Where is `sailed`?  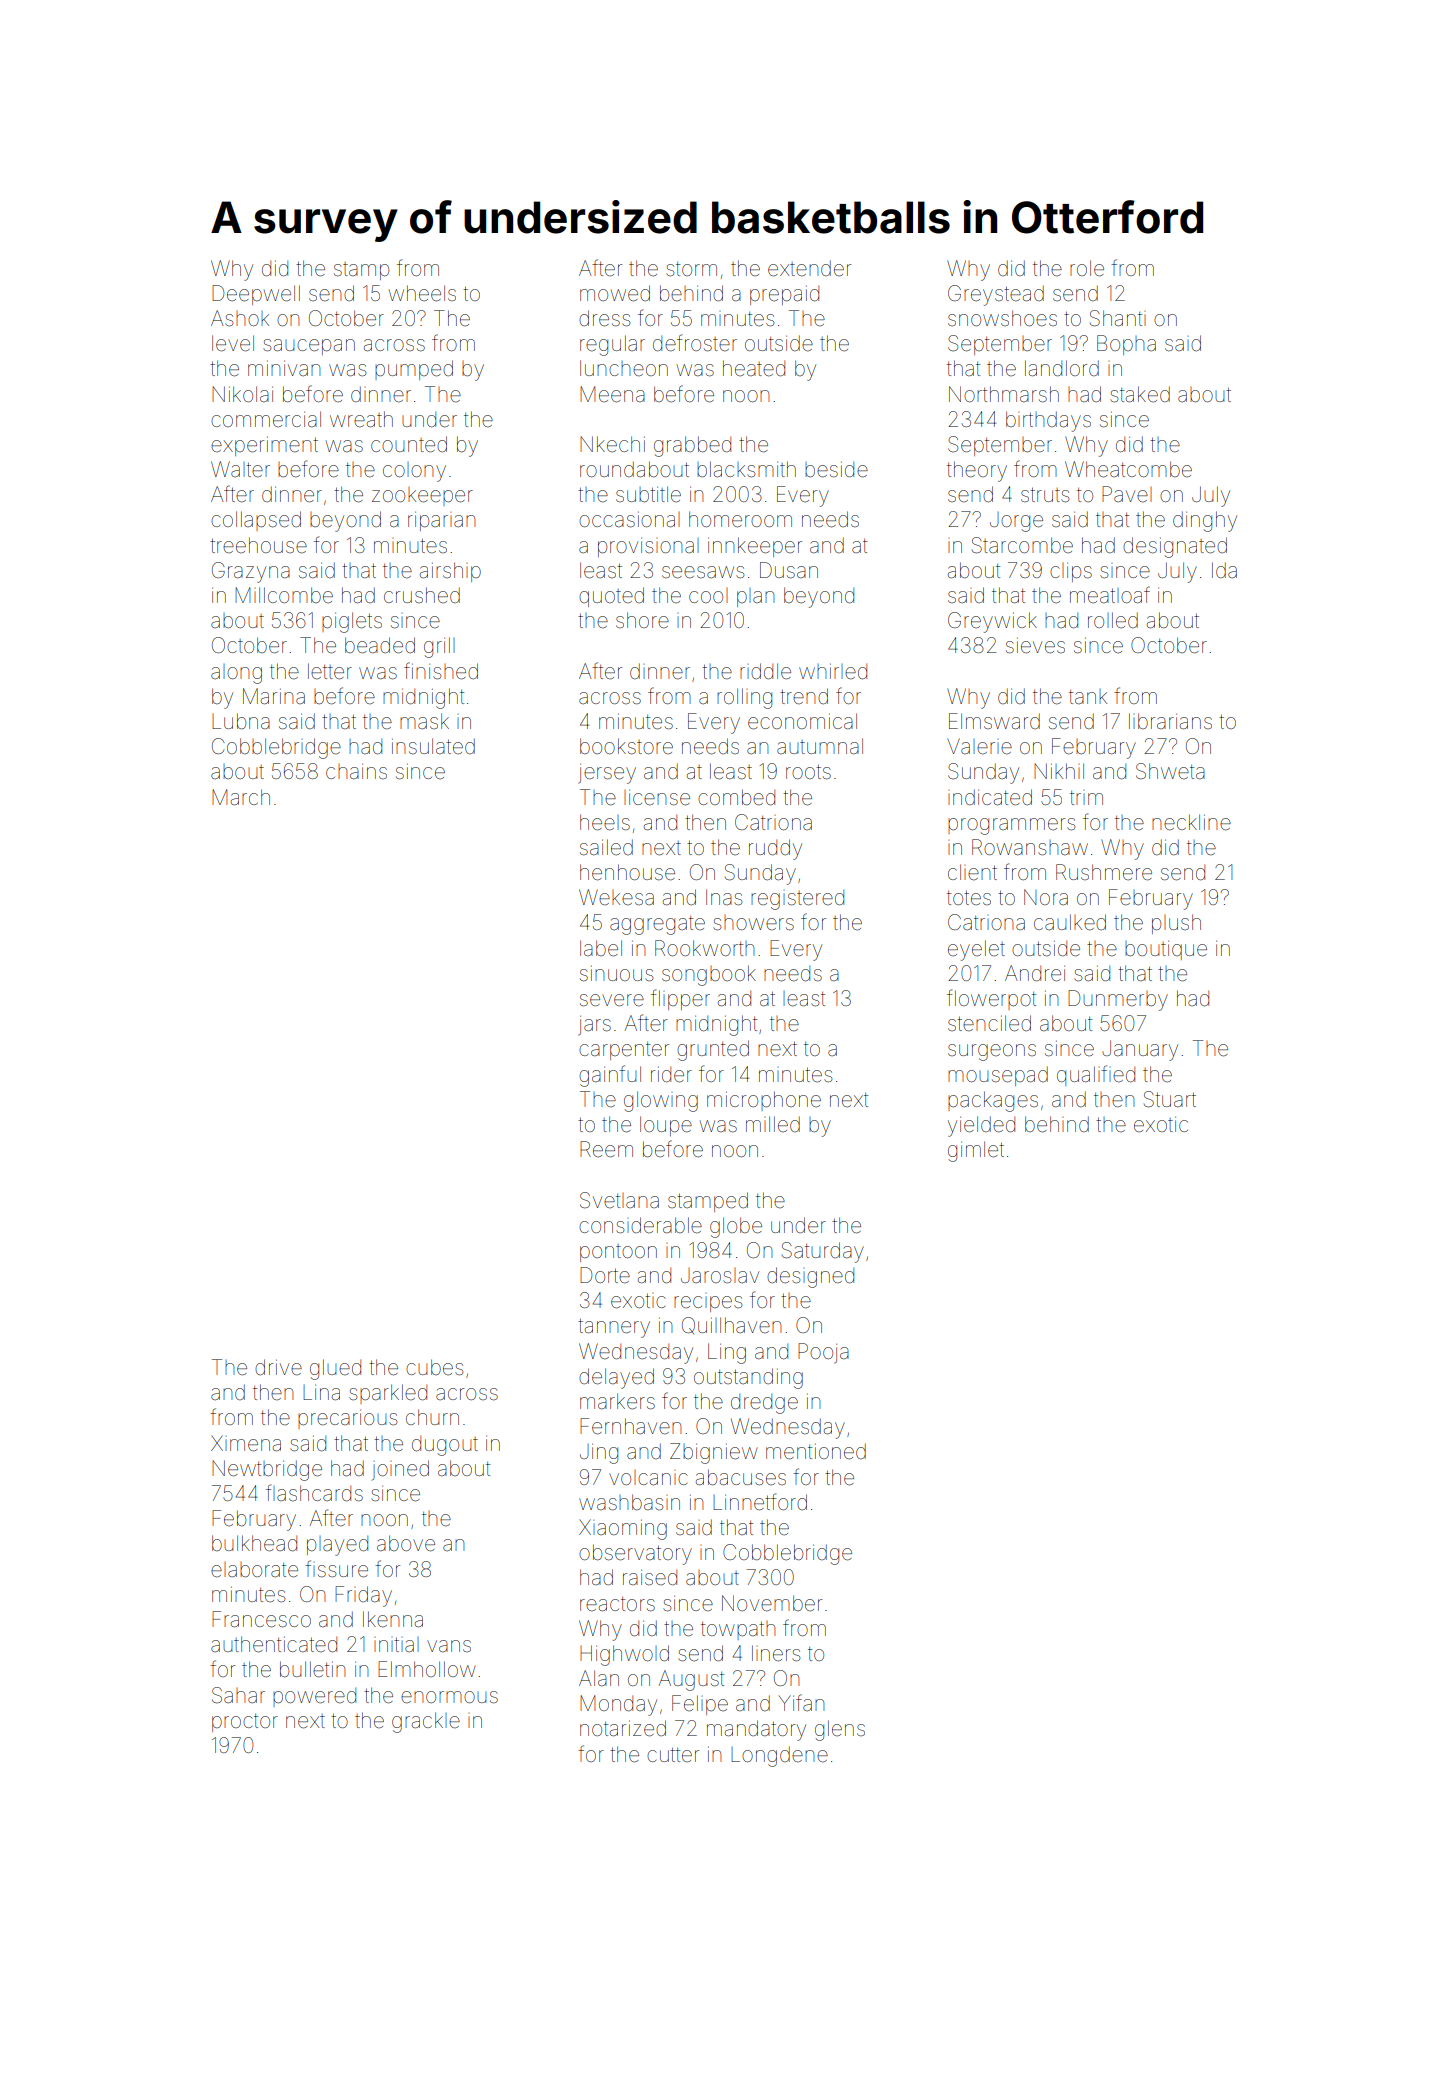 sailed is located at coordinates (606, 847).
